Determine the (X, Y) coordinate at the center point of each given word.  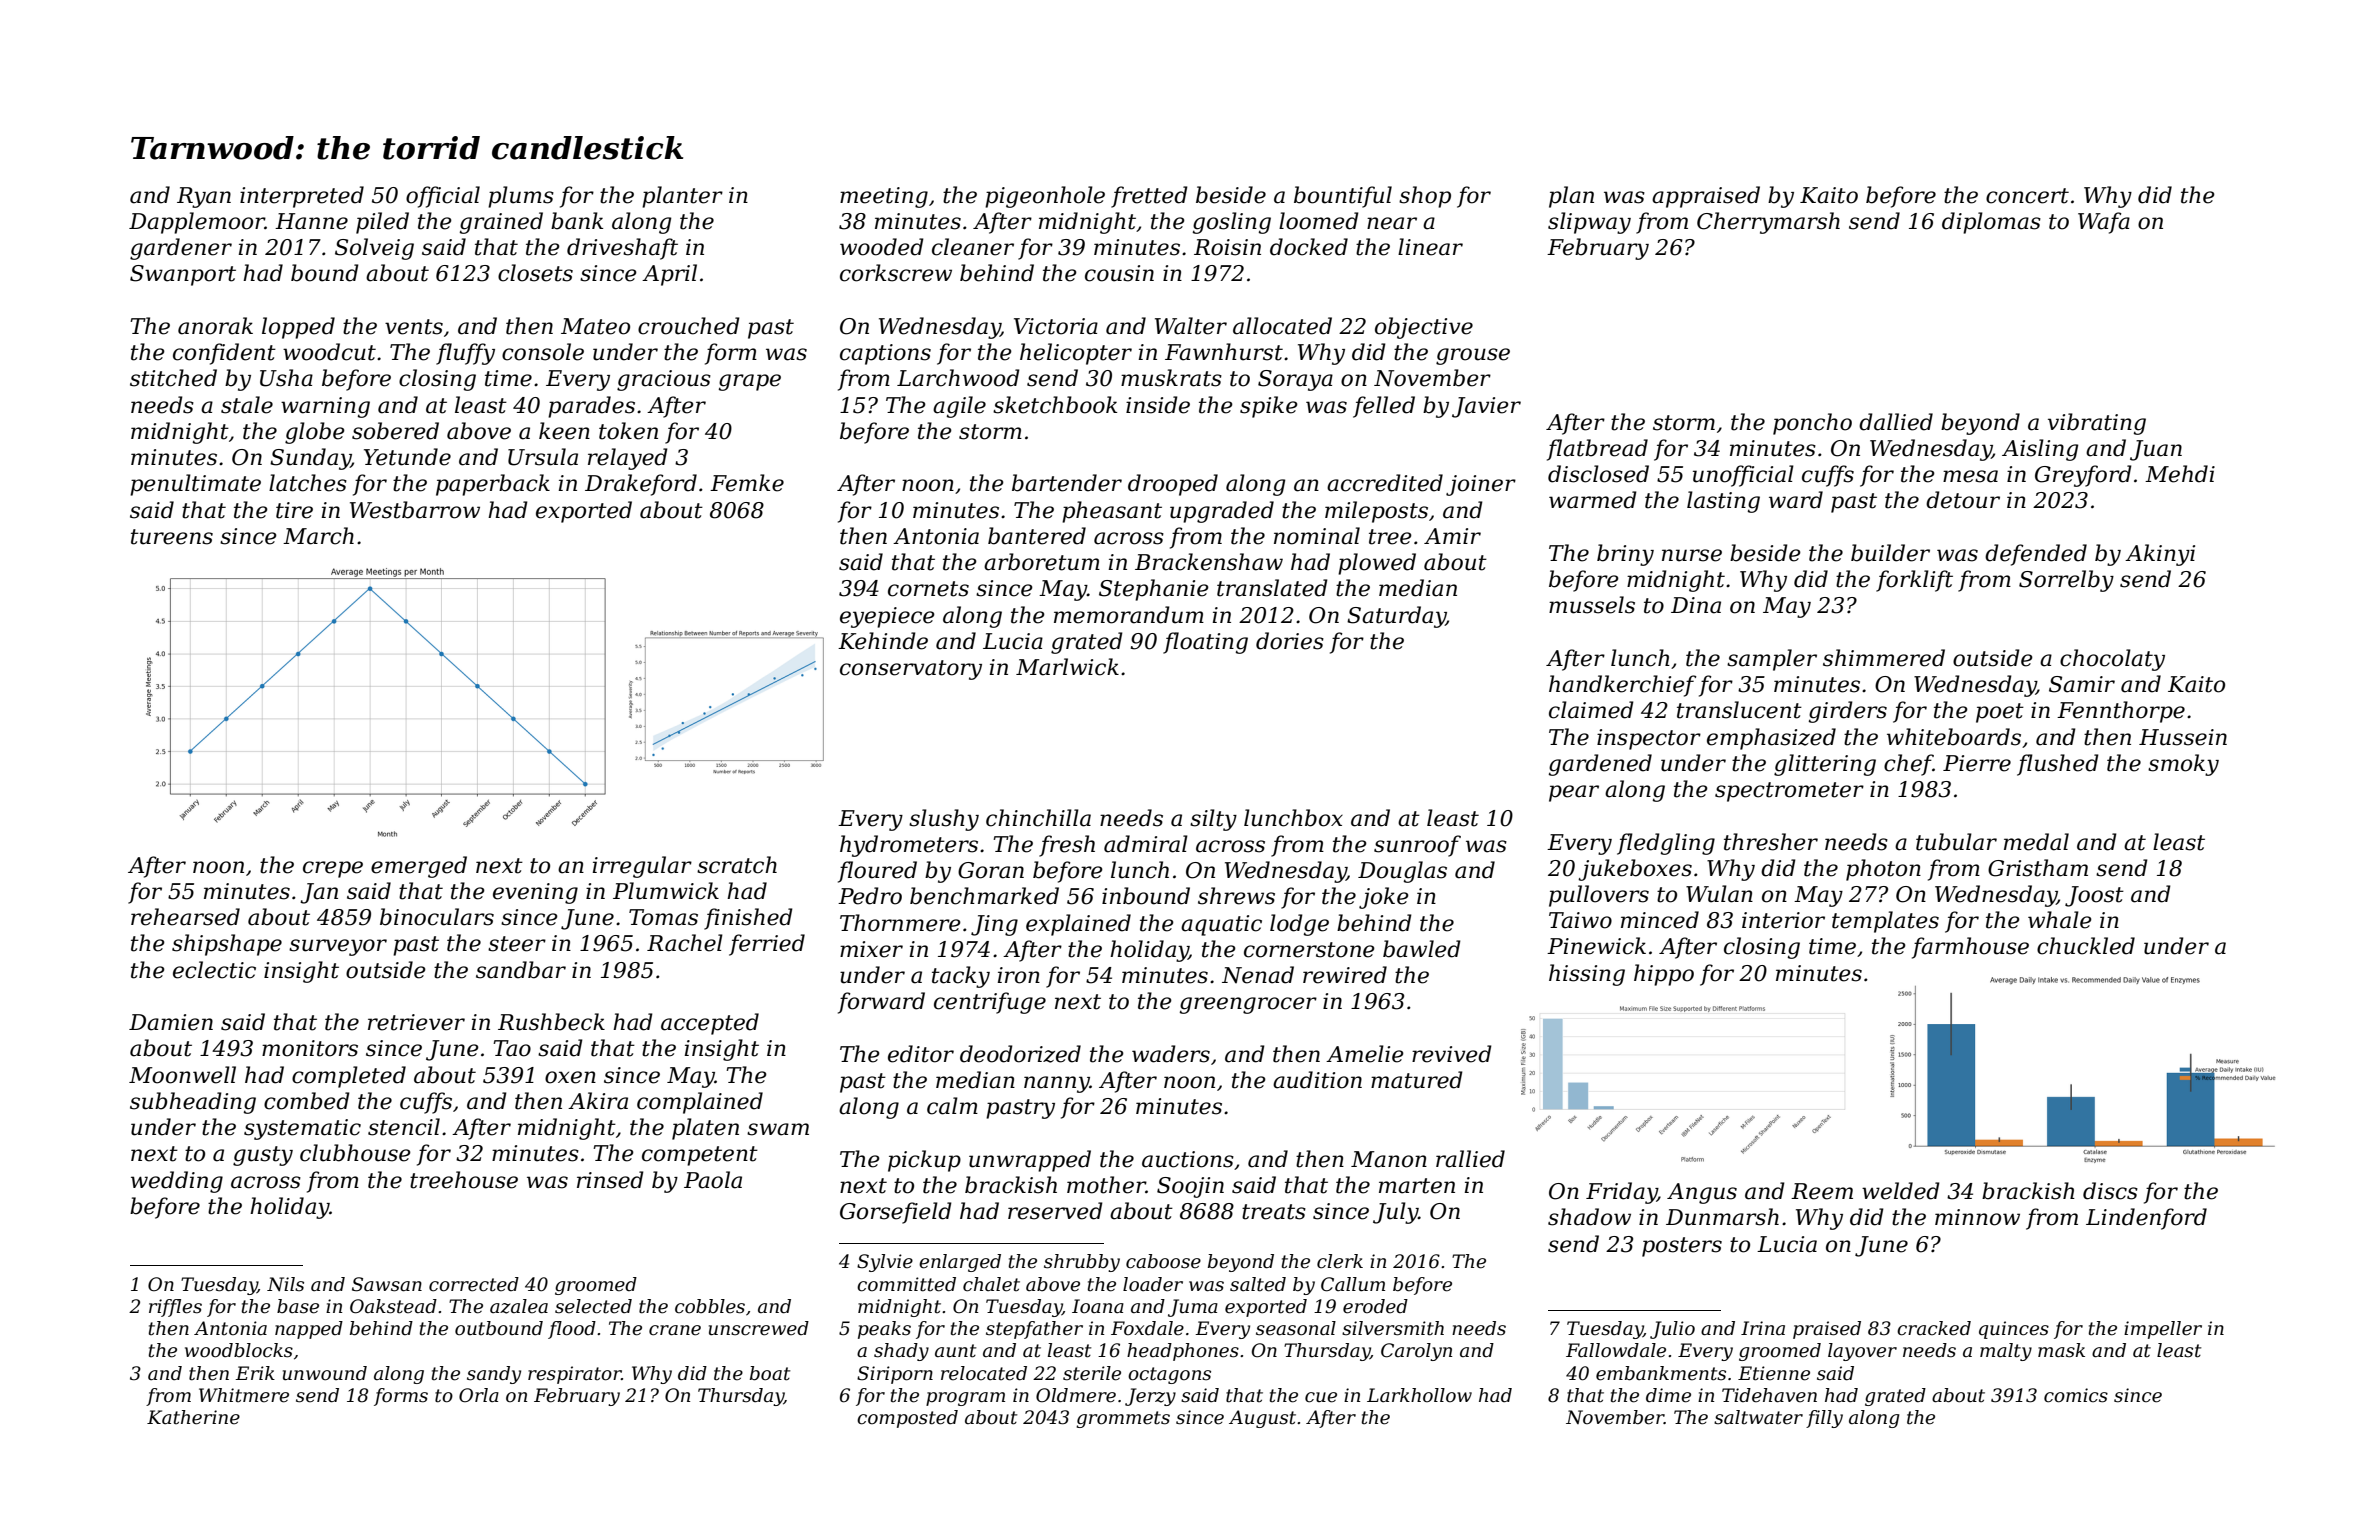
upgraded (1222, 512)
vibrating (2097, 424)
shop (1425, 197)
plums (521, 197)
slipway (1589, 223)
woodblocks (239, 1350)
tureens (172, 537)
